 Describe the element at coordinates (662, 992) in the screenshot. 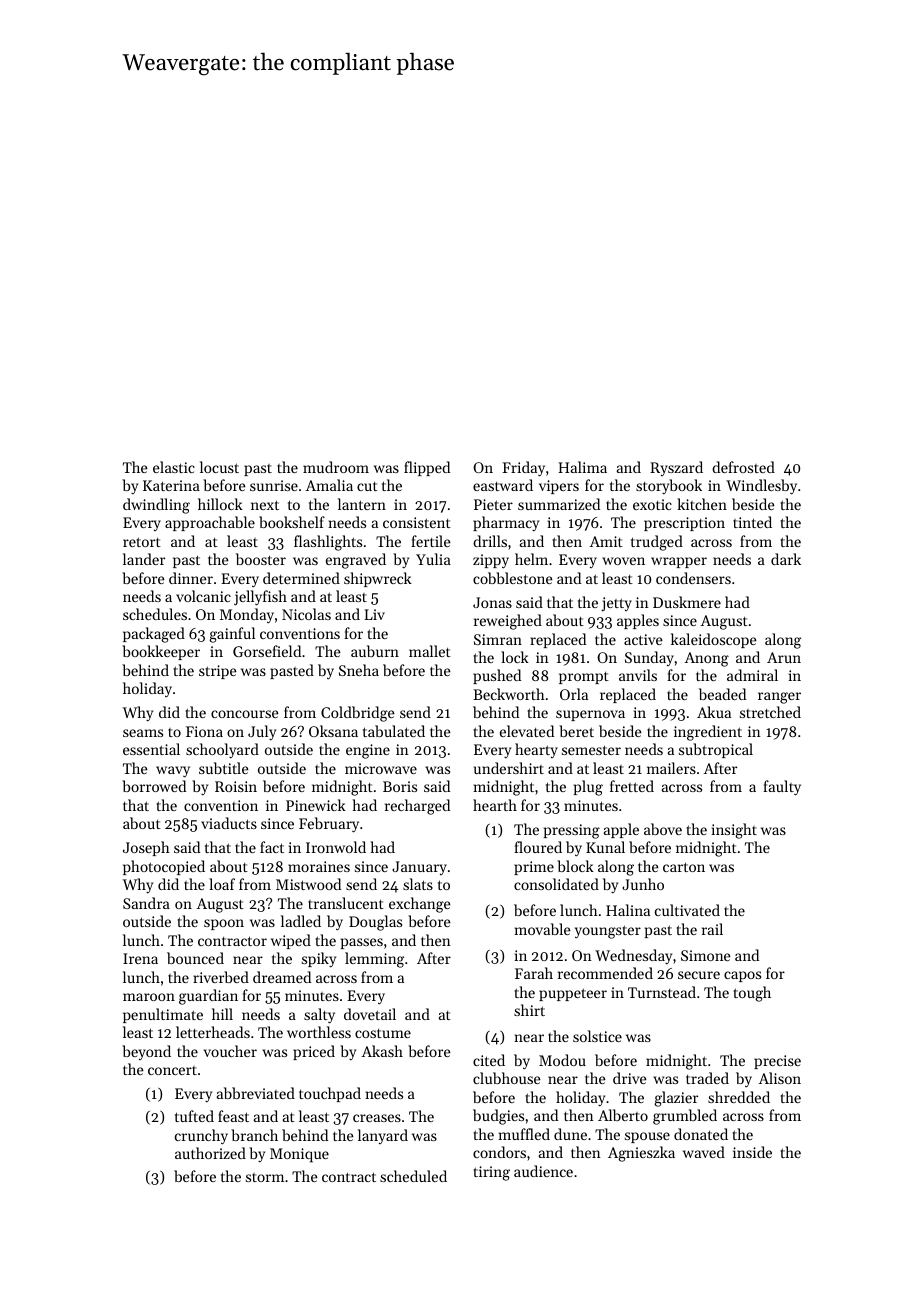

I see `Turnstead` at that location.
